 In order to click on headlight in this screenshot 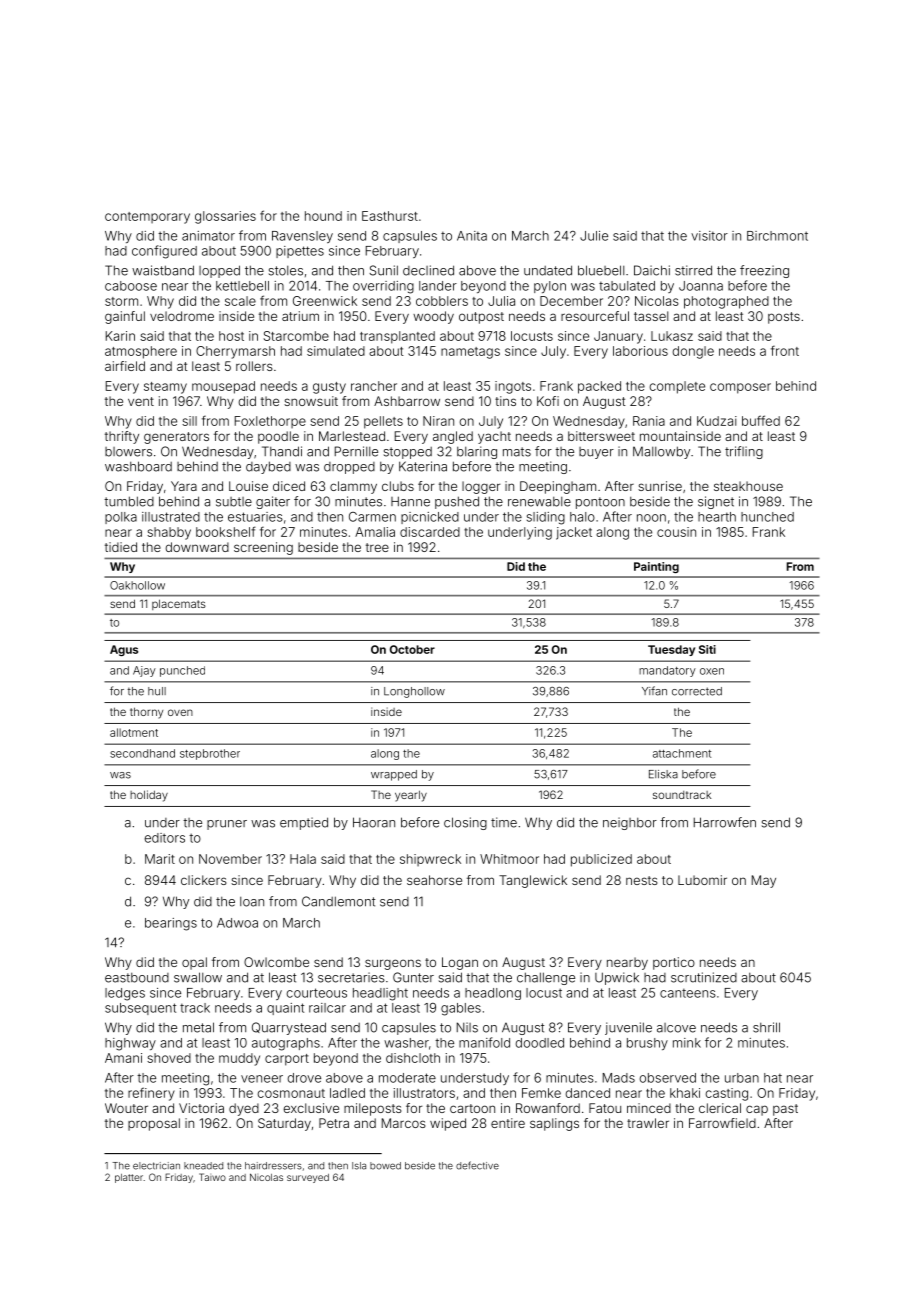, I will do `click(380, 994)`.
